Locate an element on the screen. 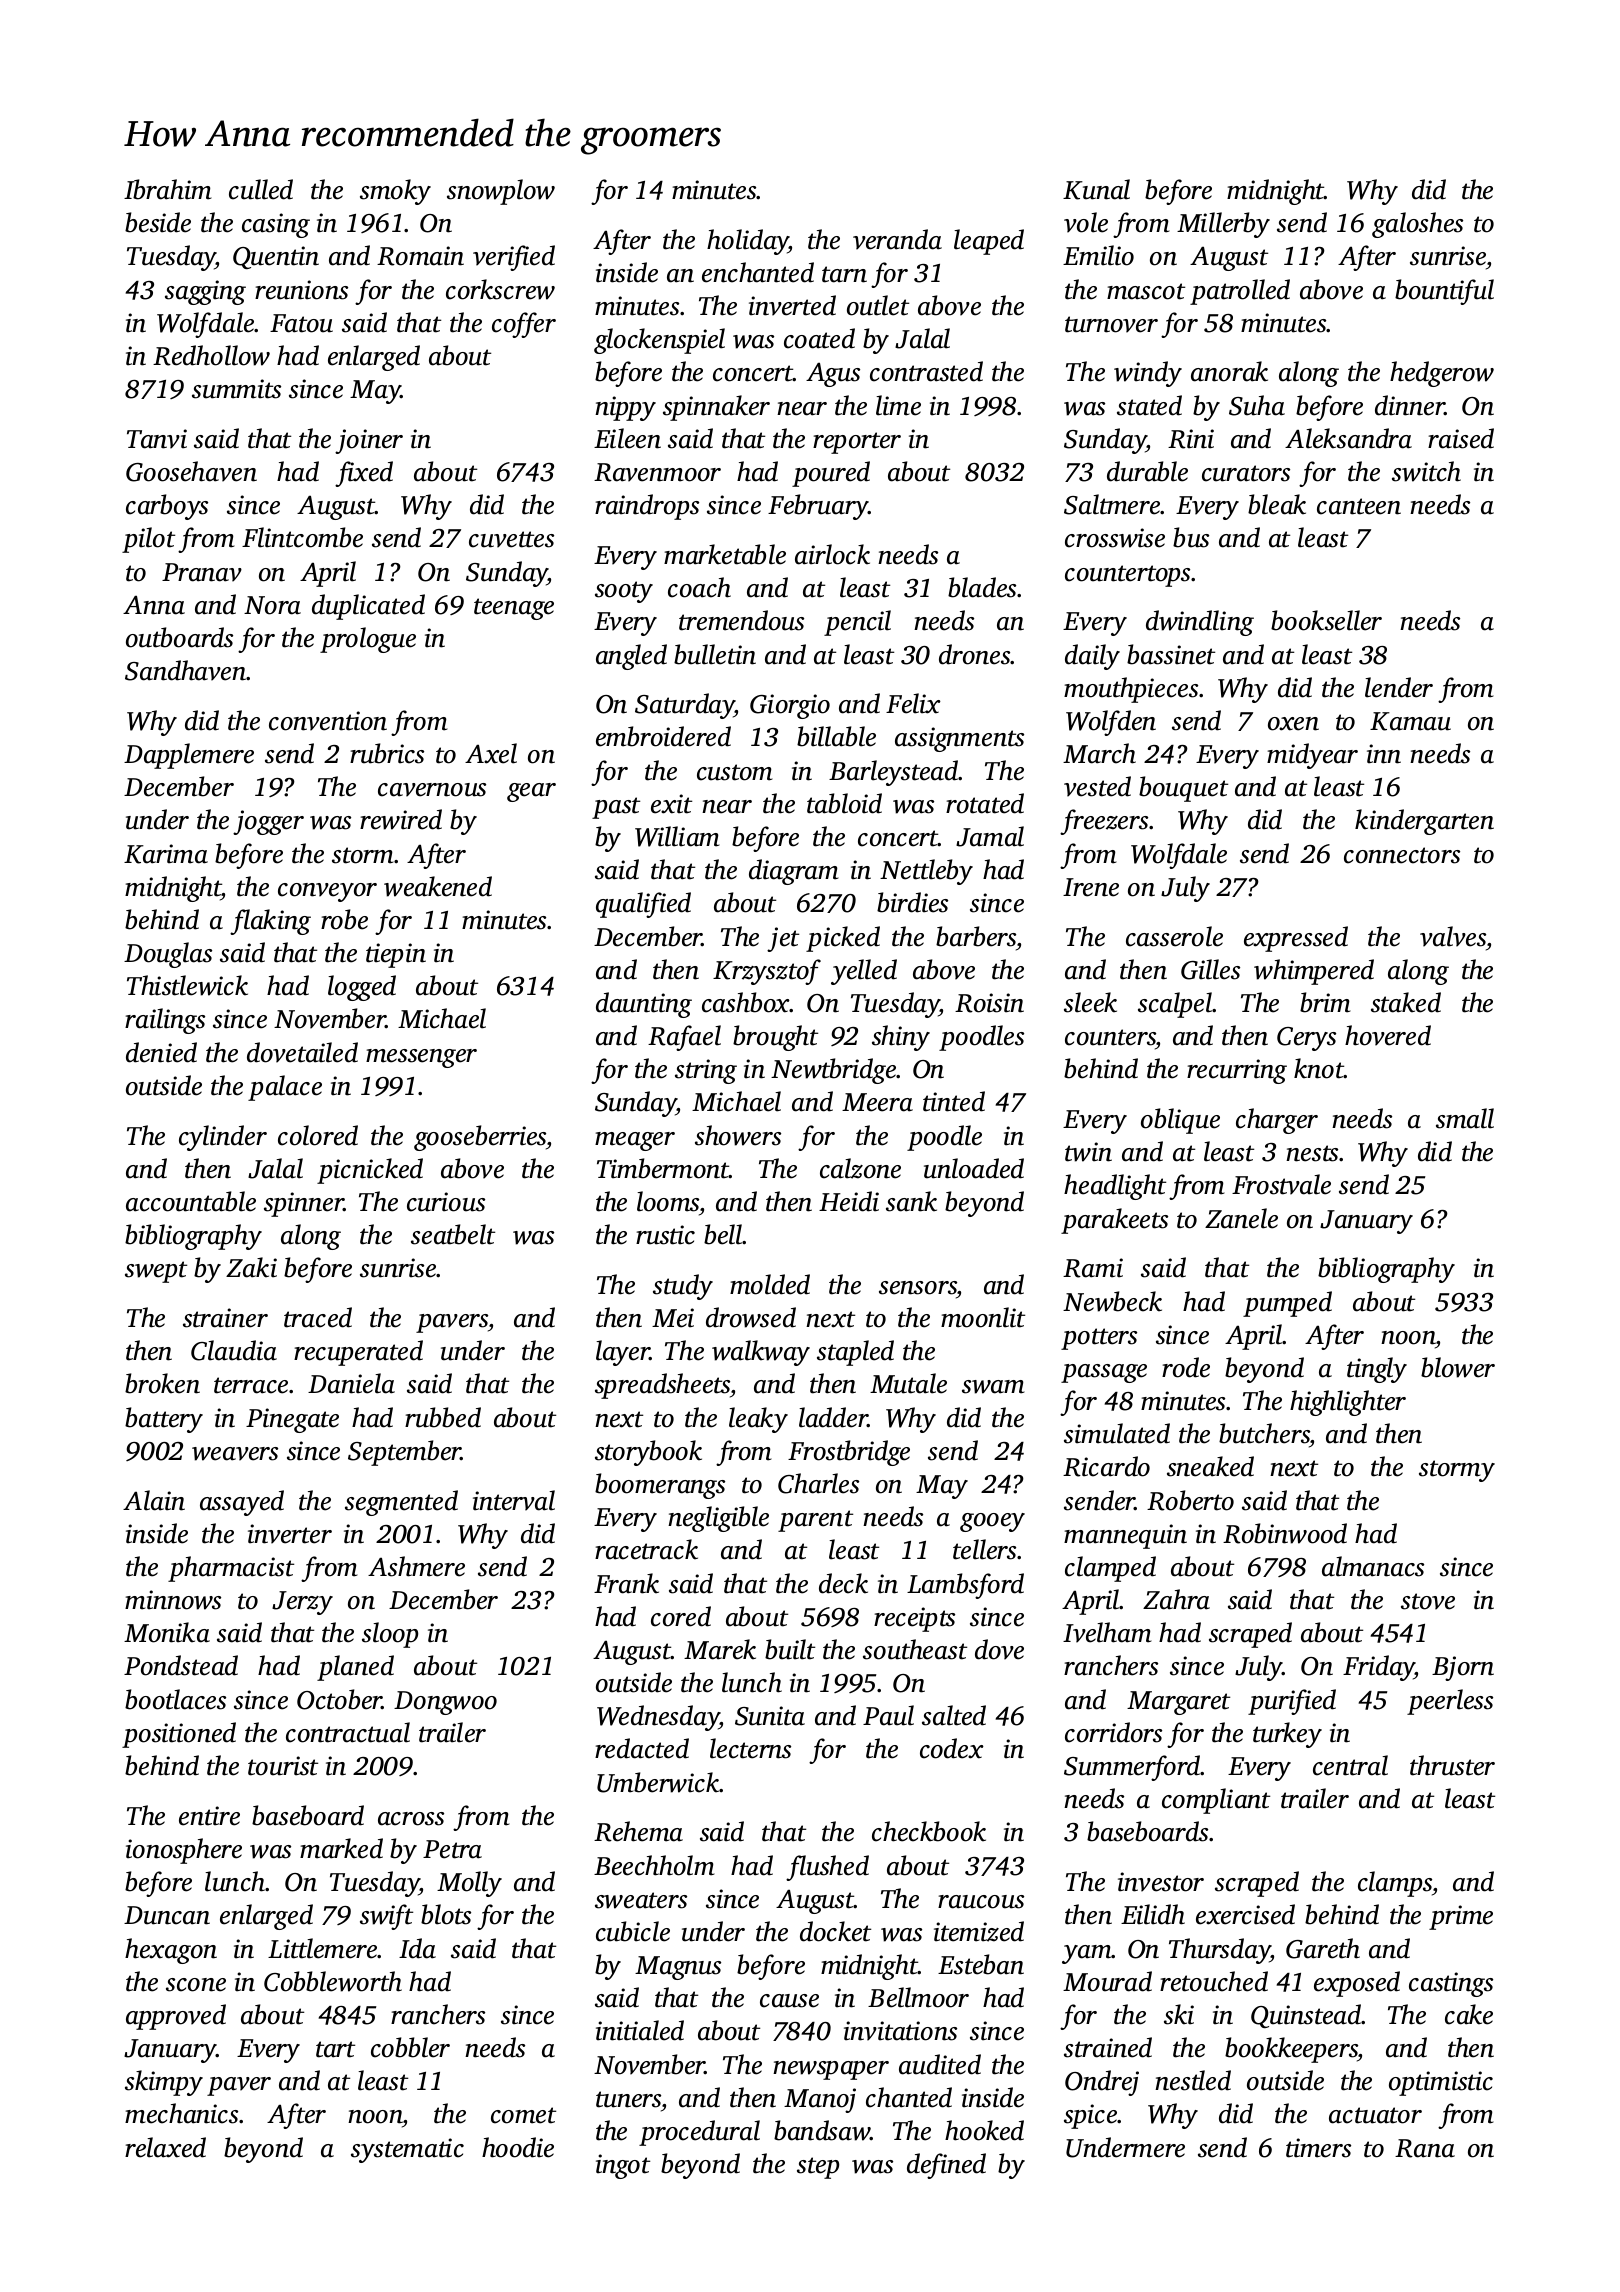 This screenshot has width=1620, height=2292. accountable is located at coordinates (191, 1201).
